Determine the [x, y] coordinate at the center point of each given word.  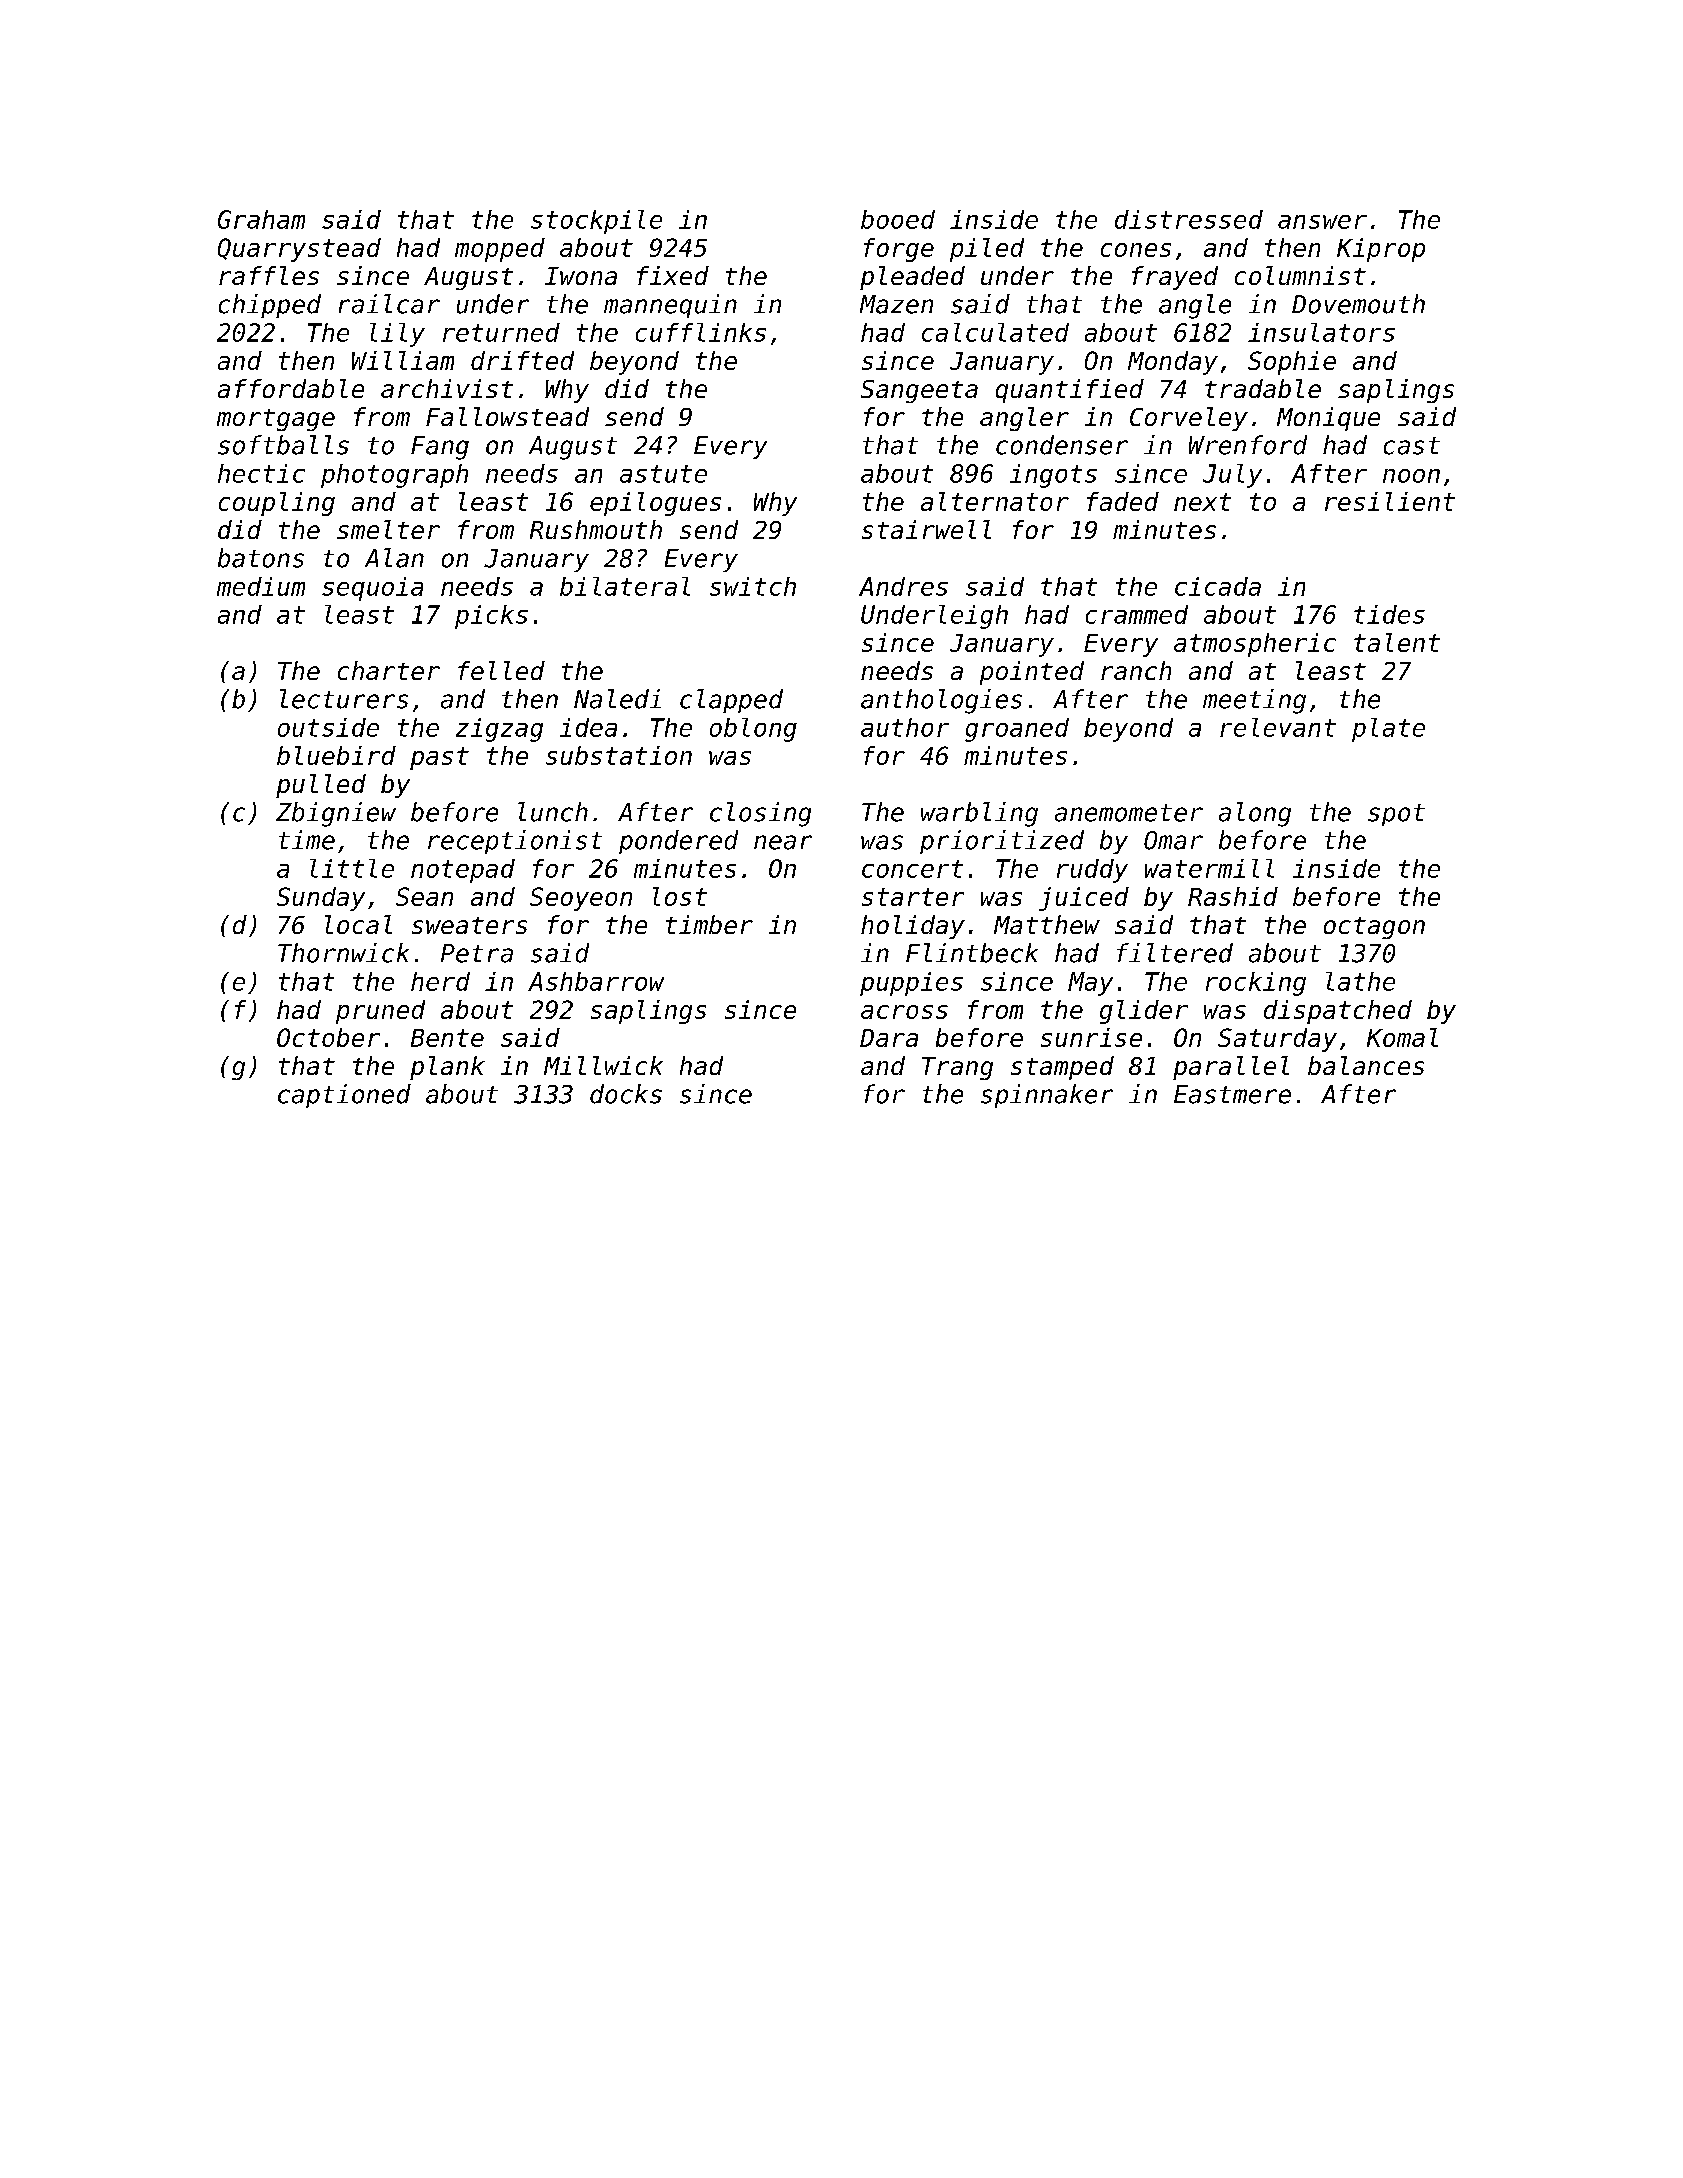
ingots [1053, 476]
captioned [344, 1096]
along [1255, 814]
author [905, 727]
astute [663, 474]
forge [899, 250]
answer [1322, 222]
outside [328, 727]
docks [626, 1094]
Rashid [1233, 896]
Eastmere [1232, 1094]
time [307, 840]
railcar [389, 304]
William [403, 360]
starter [913, 897]
